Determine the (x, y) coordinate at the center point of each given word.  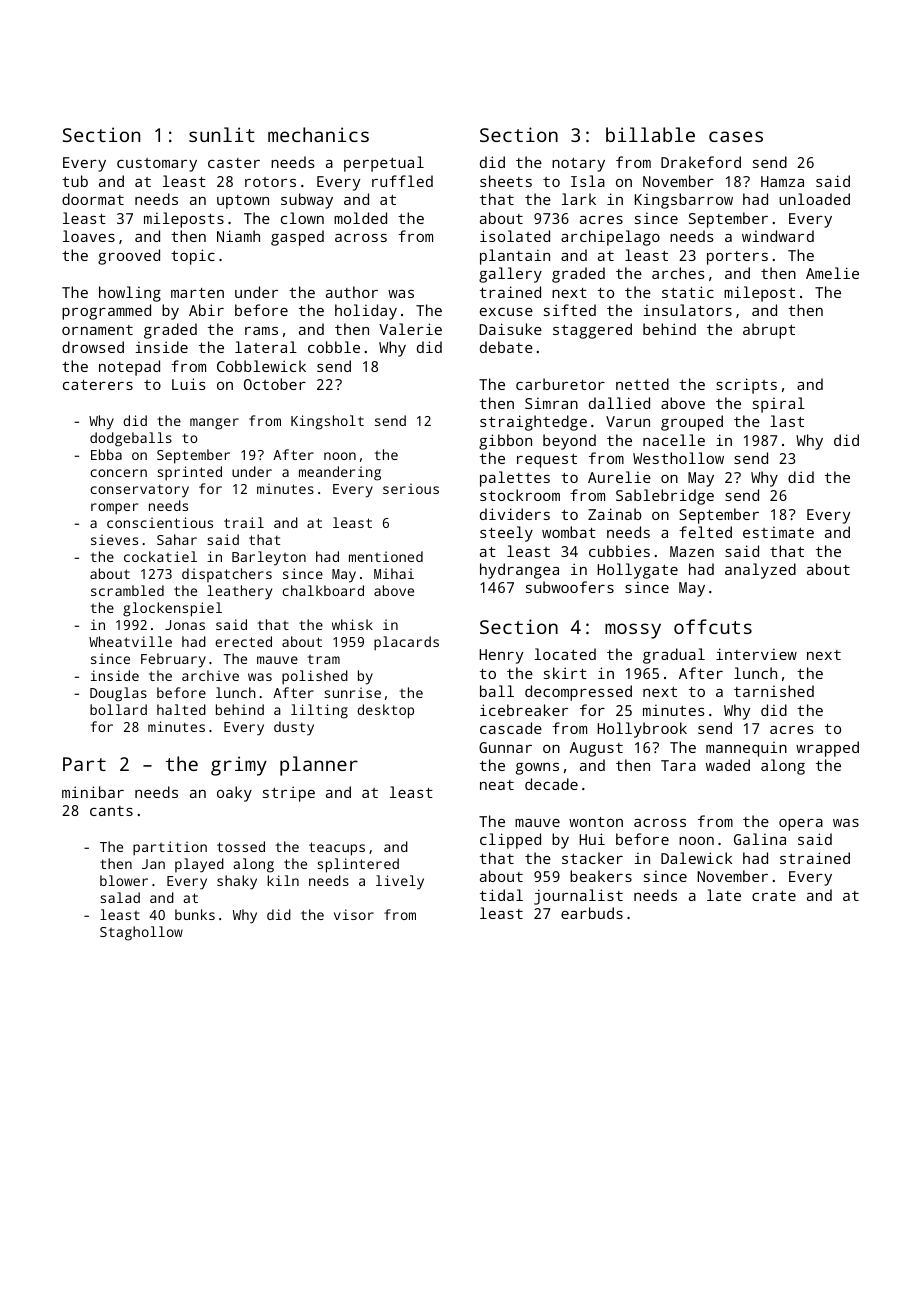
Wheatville (130, 641)
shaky (237, 882)
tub (75, 181)
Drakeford (701, 162)
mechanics (318, 134)
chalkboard (323, 590)
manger (214, 424)
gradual (674, 656)
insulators (687, 310)
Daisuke (510, 329)
